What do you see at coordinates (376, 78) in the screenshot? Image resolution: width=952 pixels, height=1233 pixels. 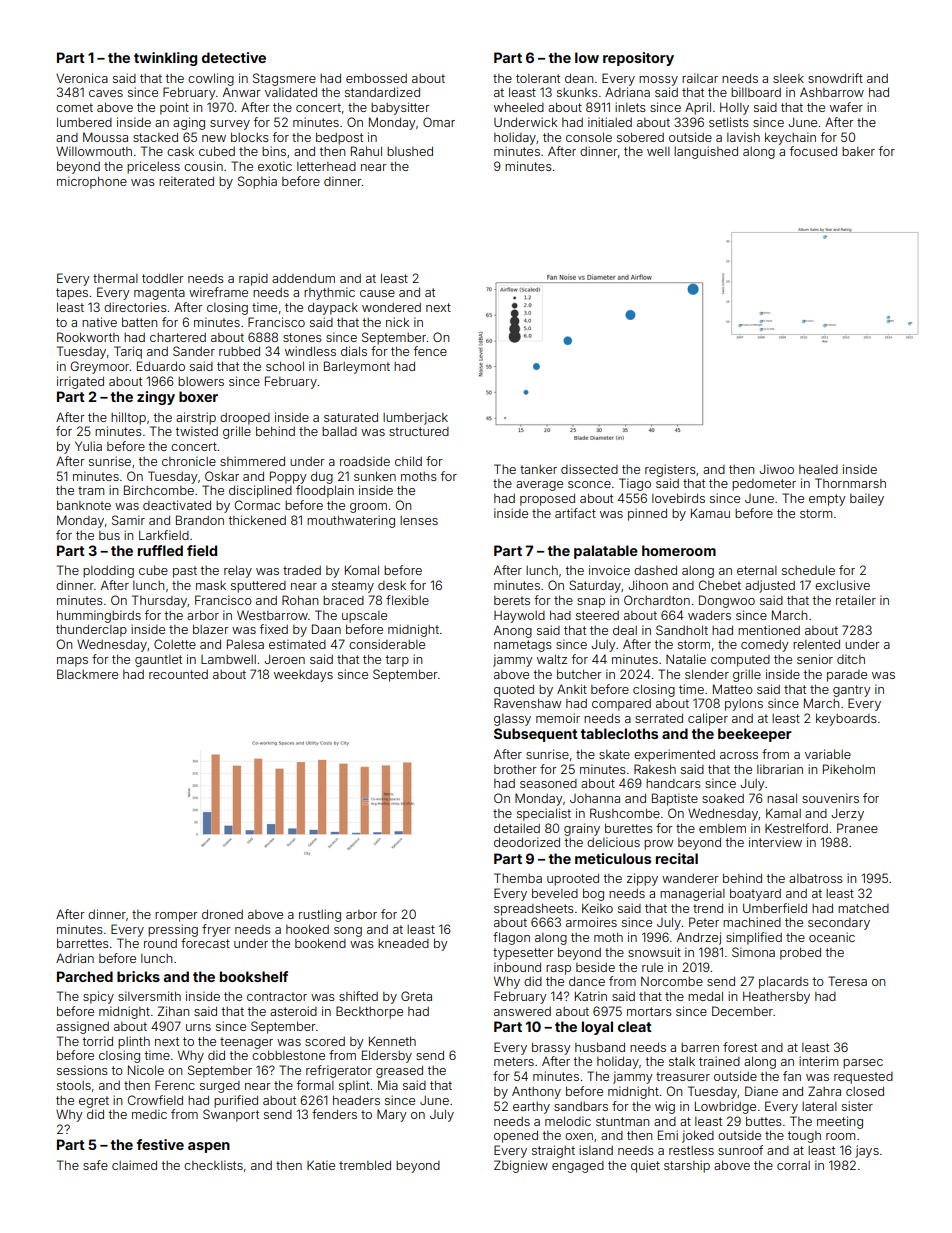 I see `embossed` at bounding box center [376, 78].
